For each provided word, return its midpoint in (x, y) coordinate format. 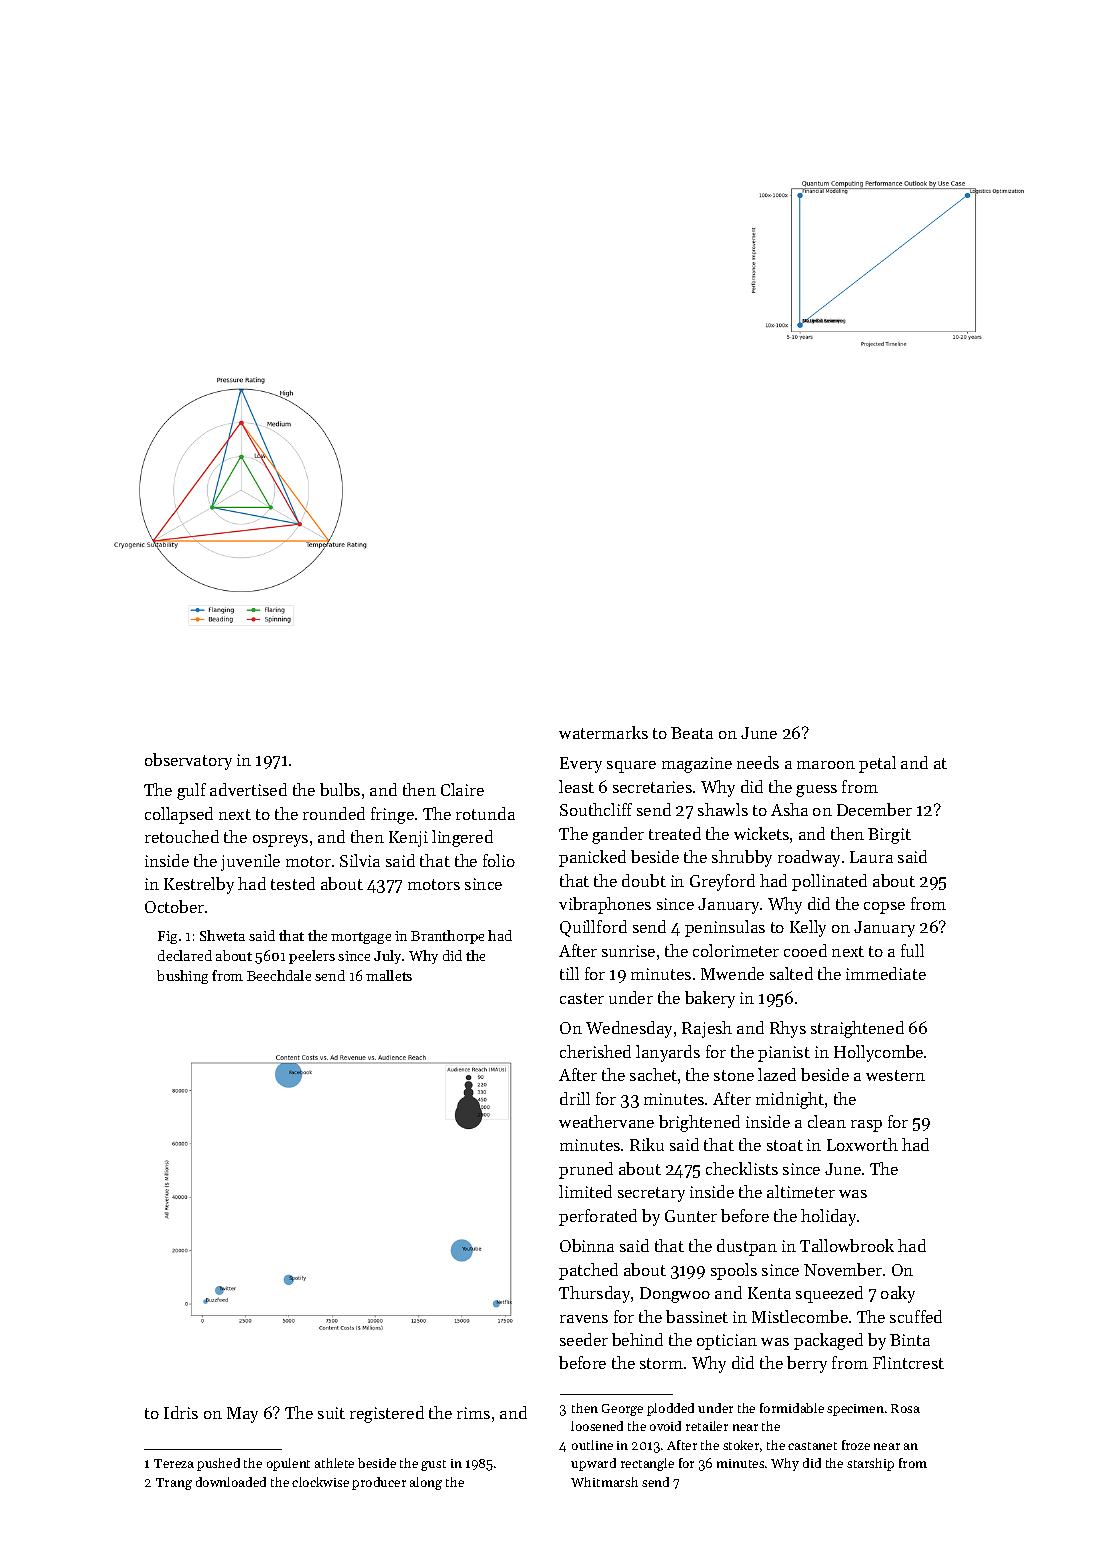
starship (870, 1464)
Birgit (889, 836)
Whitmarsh (604, 1482)
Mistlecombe (800, 1316)
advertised (248, 789)
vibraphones (605, 905)
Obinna (587, 1245)
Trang (174, 1484)
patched (588, 1271)
